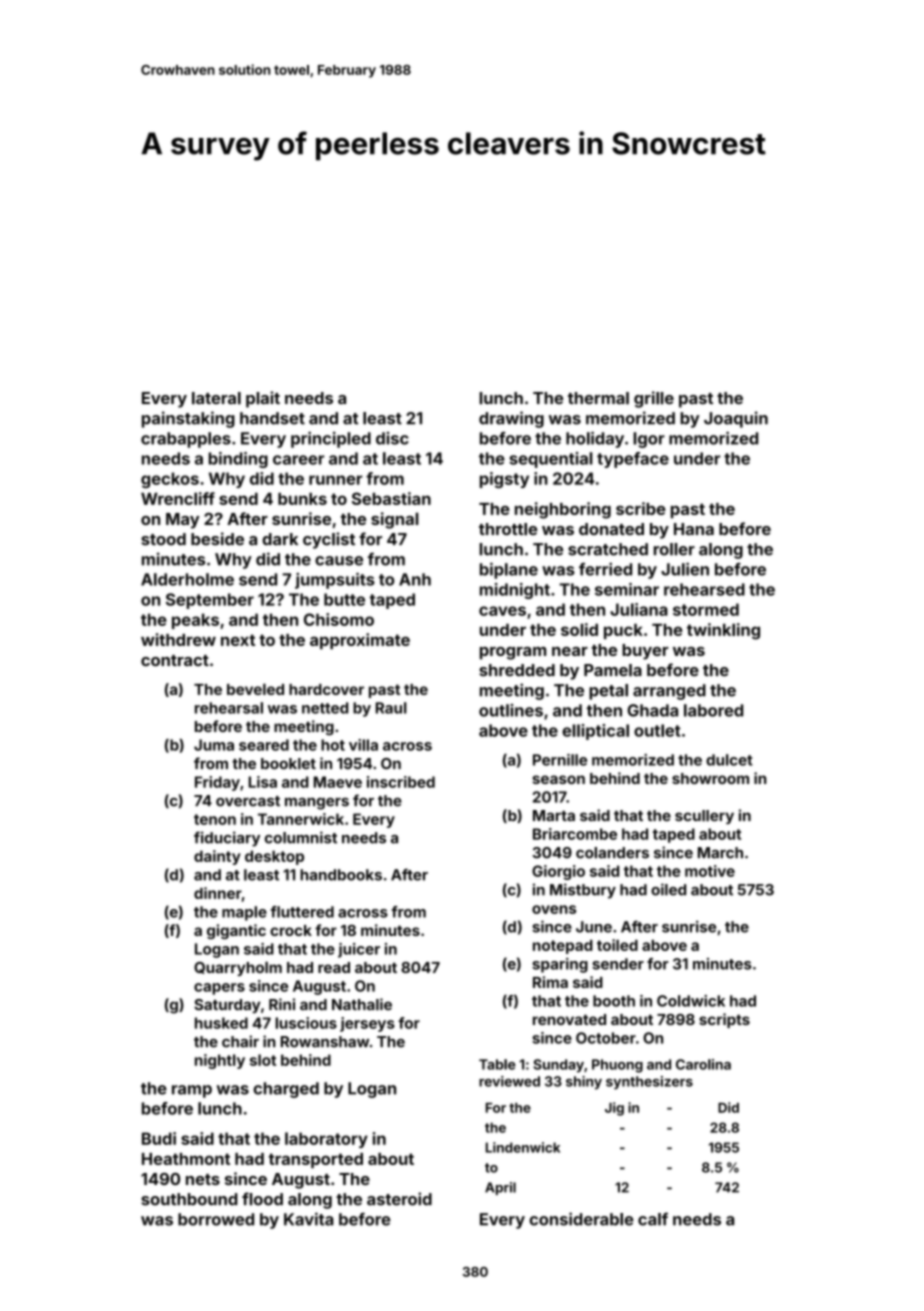 Image resolution: width=924 pixels, height=1311 pixels. Describe the element at coordinates (653, 1219) in the screenshot. I see `calf` at that location.
